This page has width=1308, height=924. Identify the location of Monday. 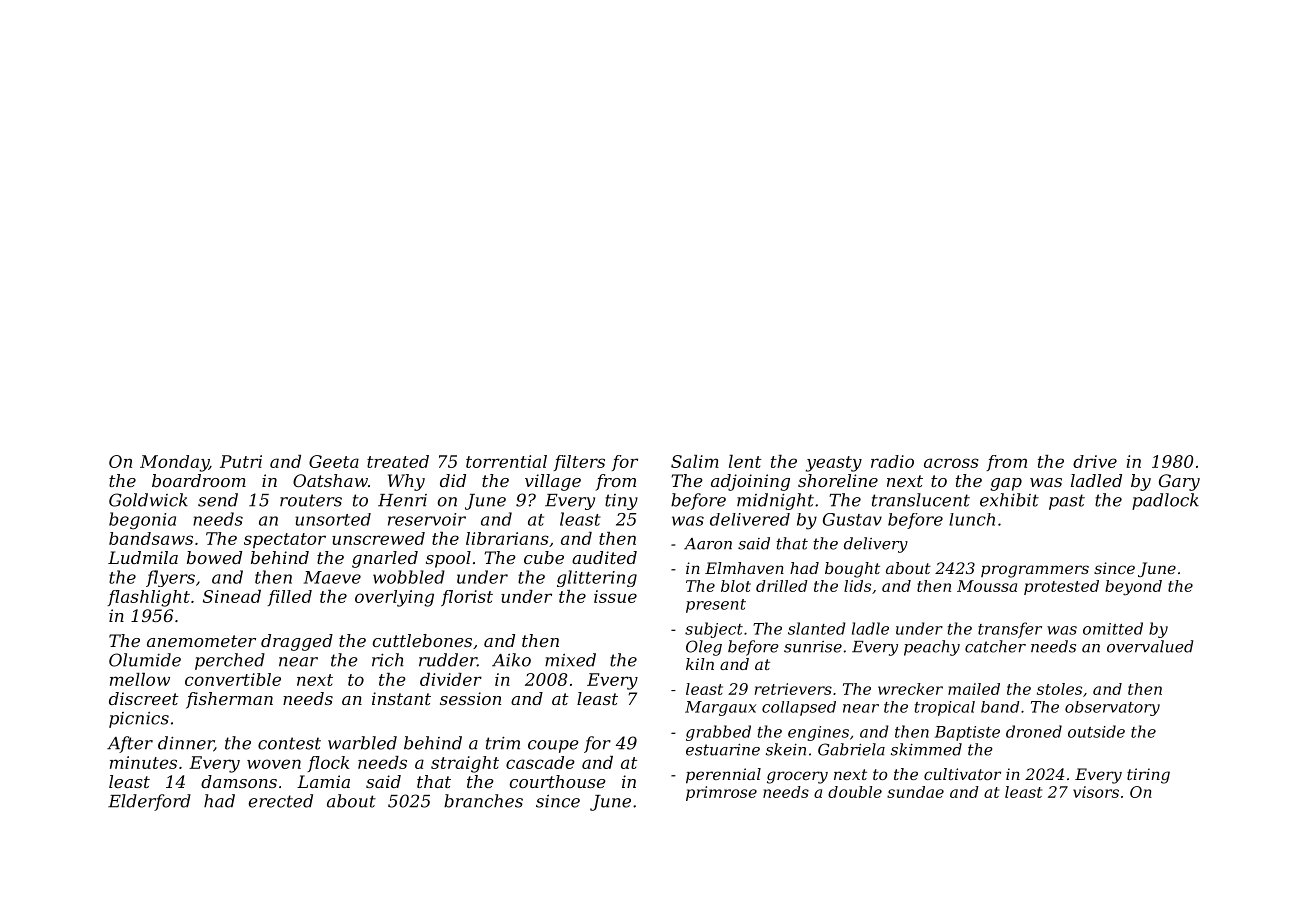
(174, 463).
